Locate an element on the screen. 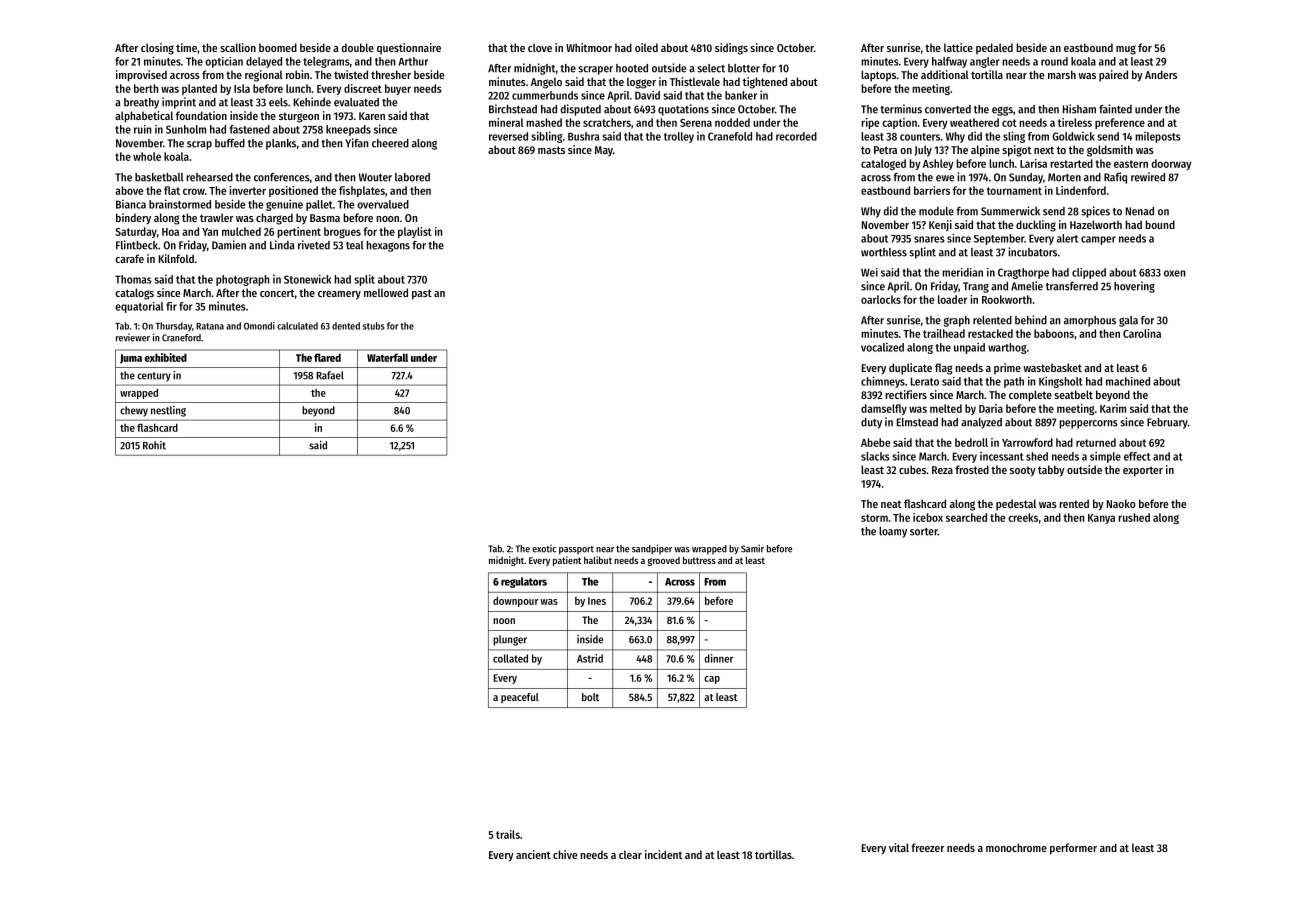  quotations is located at coordinates (683, 110).
